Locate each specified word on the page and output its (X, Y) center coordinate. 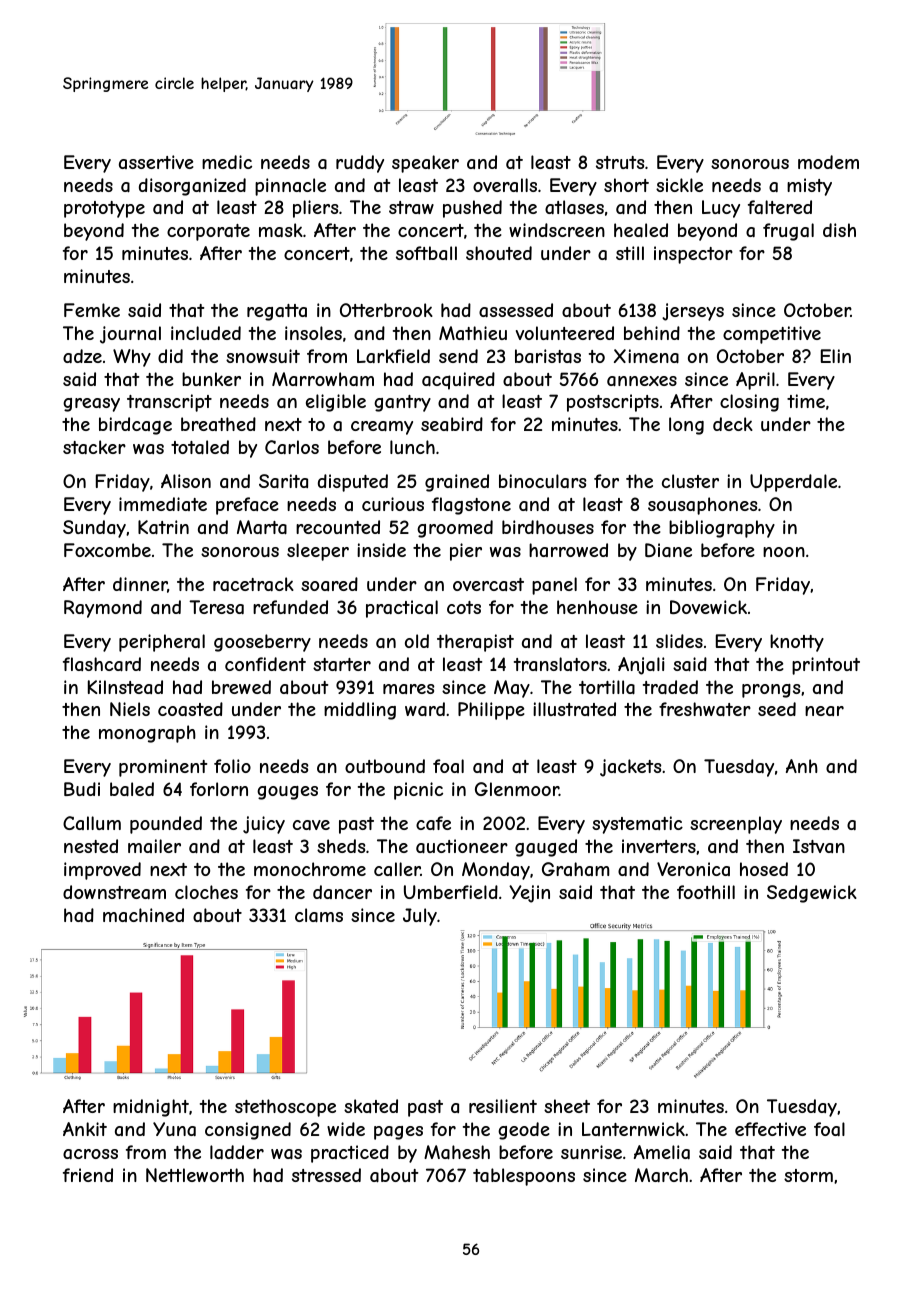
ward (425, 709)
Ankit (85, 1129)
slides (679, 641)
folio (232, 766)
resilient (503, 1106)
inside (381, 550)
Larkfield (393, 356)
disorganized (192, 187)
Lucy (721, 209)
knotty (797, 643)
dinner (140, 585)
